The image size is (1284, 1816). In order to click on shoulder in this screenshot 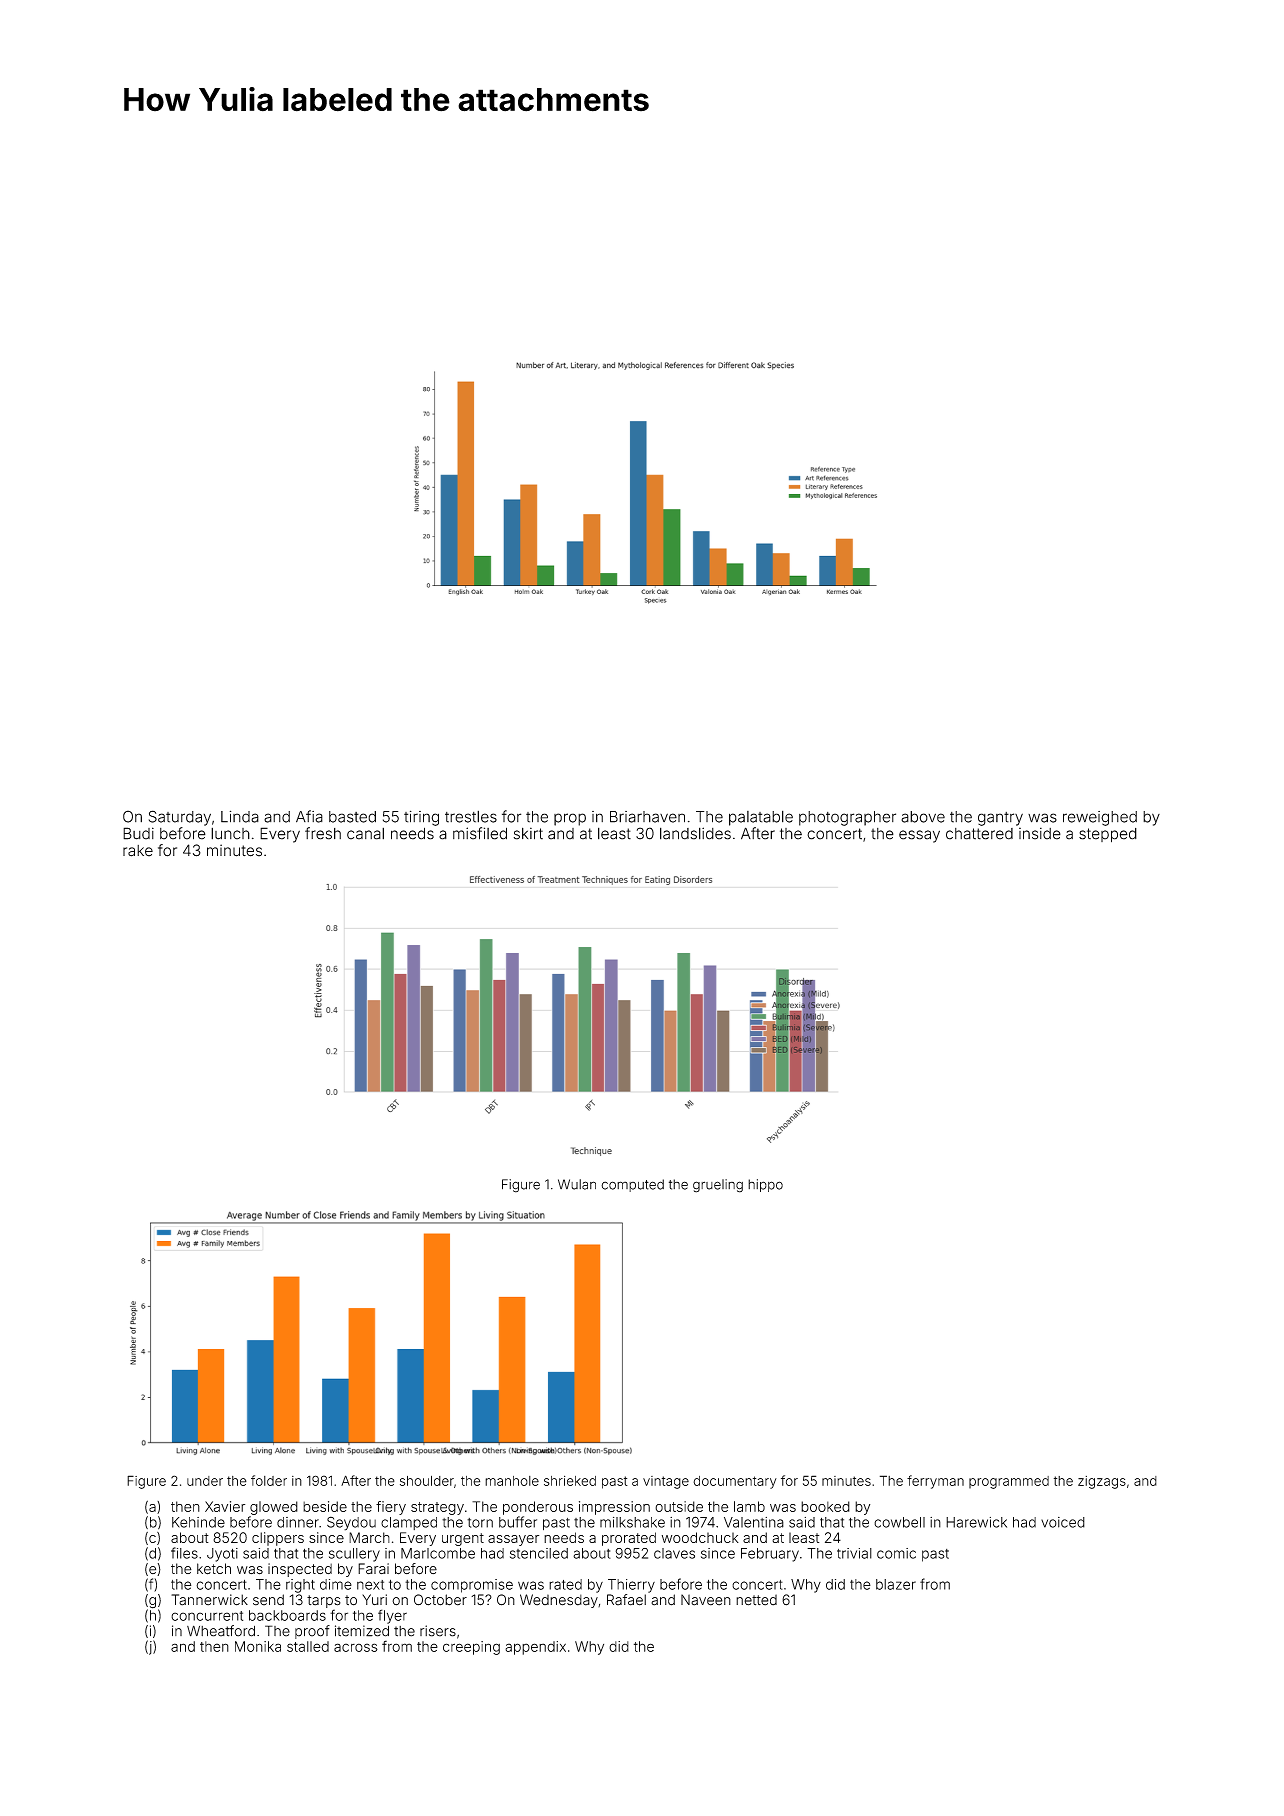, I will do `click(427, 1480)`.
